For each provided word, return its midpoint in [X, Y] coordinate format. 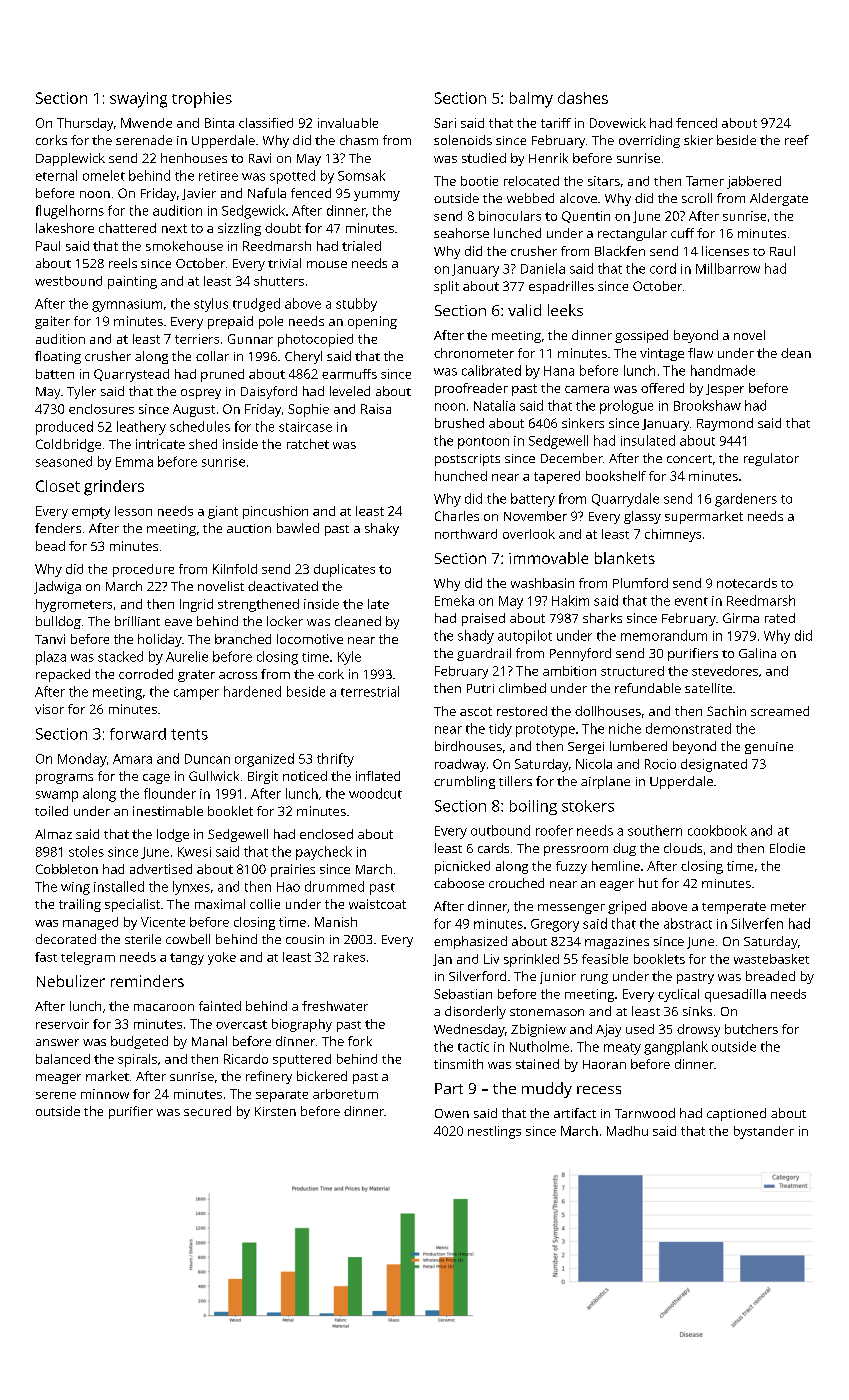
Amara [132, 759]
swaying [138, 100]
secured [207, 1111]
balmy [531, 100]
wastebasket [771, 959]
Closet [58, 486]
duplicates [344, 570]
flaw [700, 353]
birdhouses [468, 746]
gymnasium [127, 305]
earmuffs [349, 374]
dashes [583, 98]
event [691, 601]
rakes [349, 957]
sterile [143, 939]
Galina [757, 653]
